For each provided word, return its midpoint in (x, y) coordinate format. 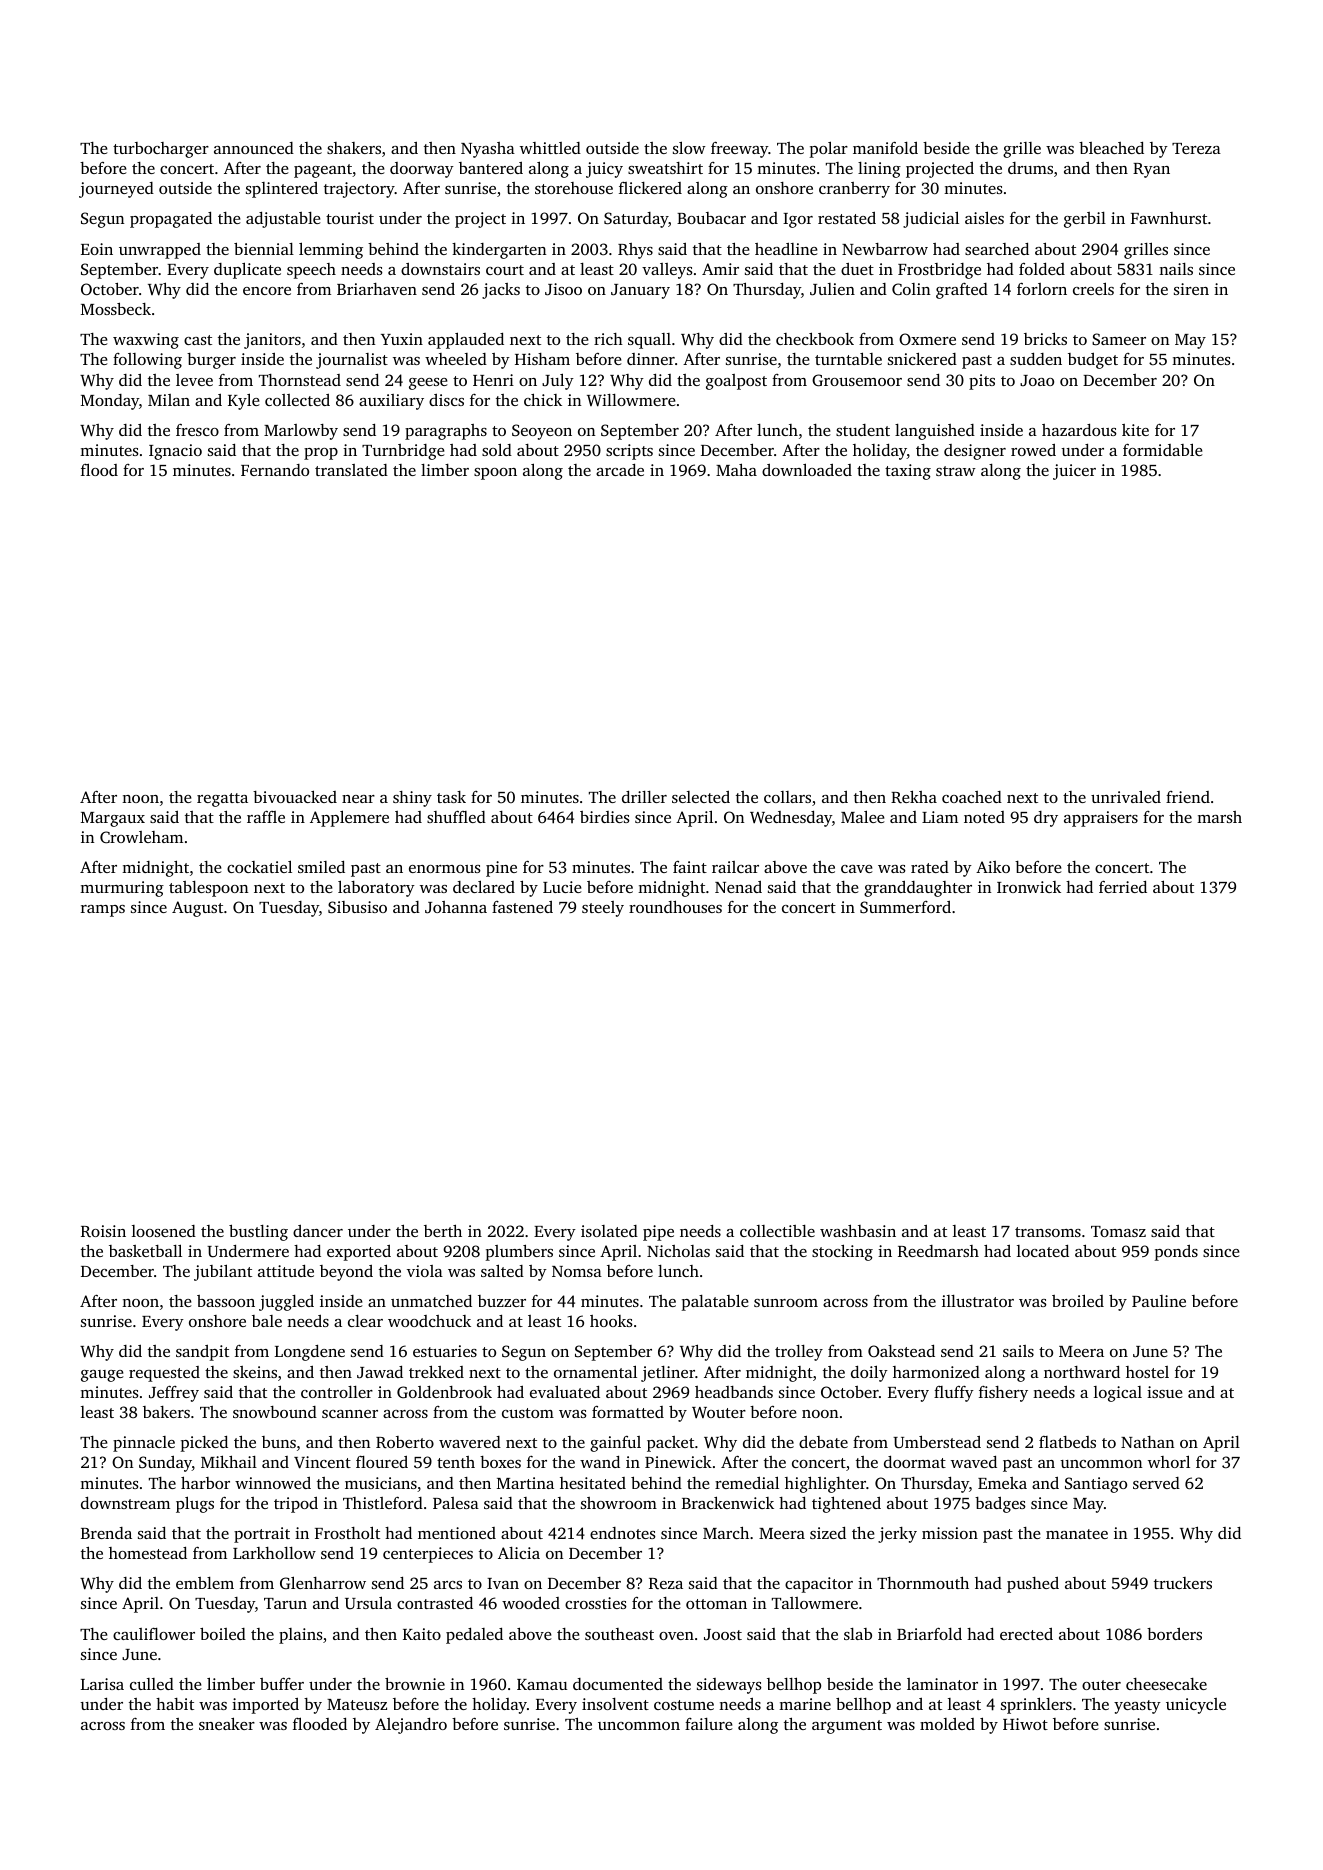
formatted (628, 1412)
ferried (1123, 887)
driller (644, 797)
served (1156, 1483)
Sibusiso (357, 907)
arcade (620, 470)
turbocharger (161, 150)
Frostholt (347, 1532)
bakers (166, 1412)
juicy (604, 170)
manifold (885, 148)
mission (950, 1533)
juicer (1074, 472)
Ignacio (175, 452)
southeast (619, 1634)
